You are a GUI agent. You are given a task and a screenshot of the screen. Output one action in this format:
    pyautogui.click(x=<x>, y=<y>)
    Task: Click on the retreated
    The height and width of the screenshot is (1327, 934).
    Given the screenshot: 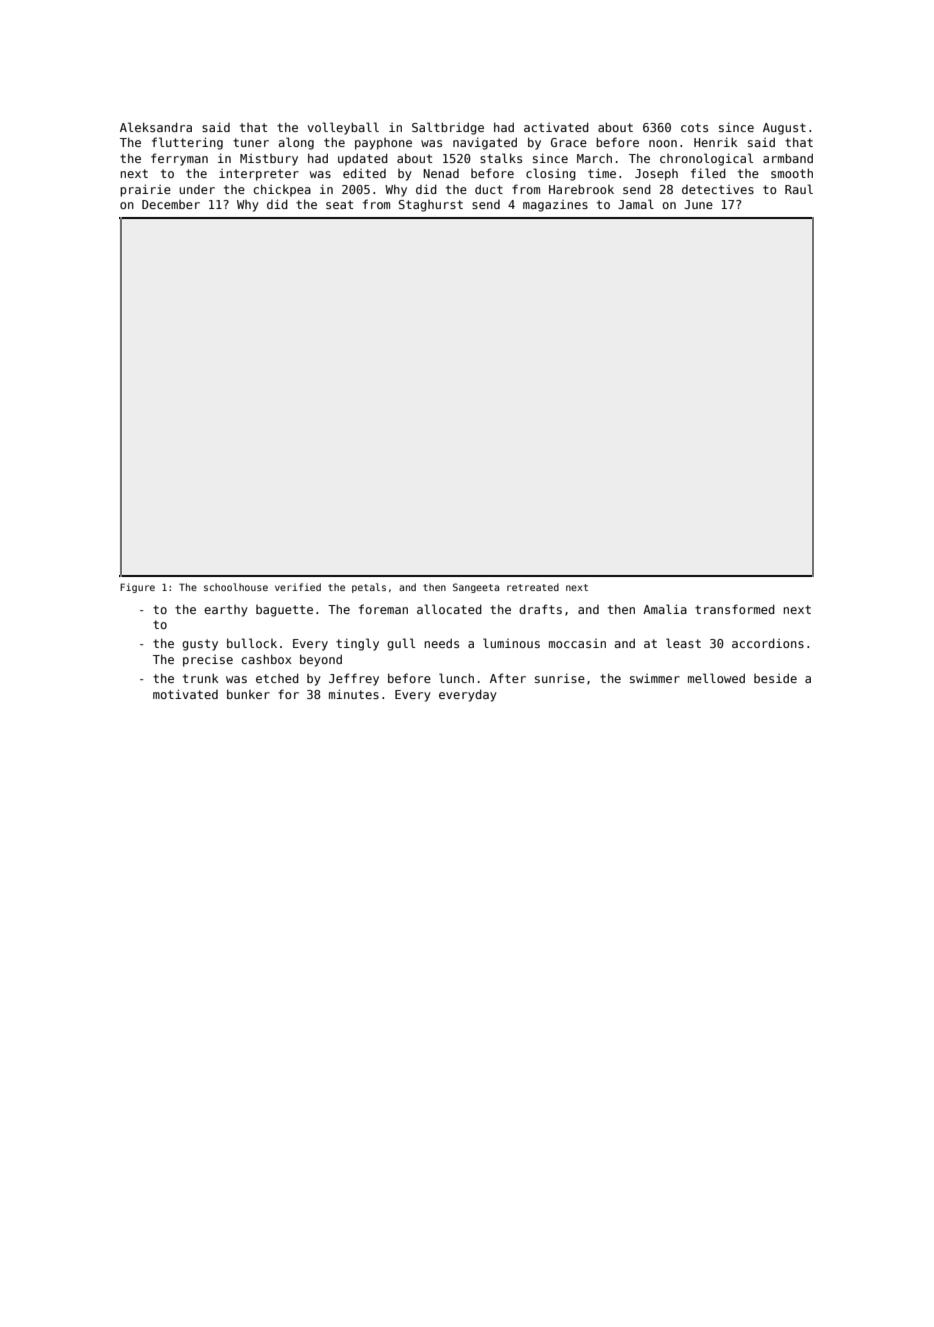 What is the action you would take?
    pyautogui.click(x=533, y=587)
